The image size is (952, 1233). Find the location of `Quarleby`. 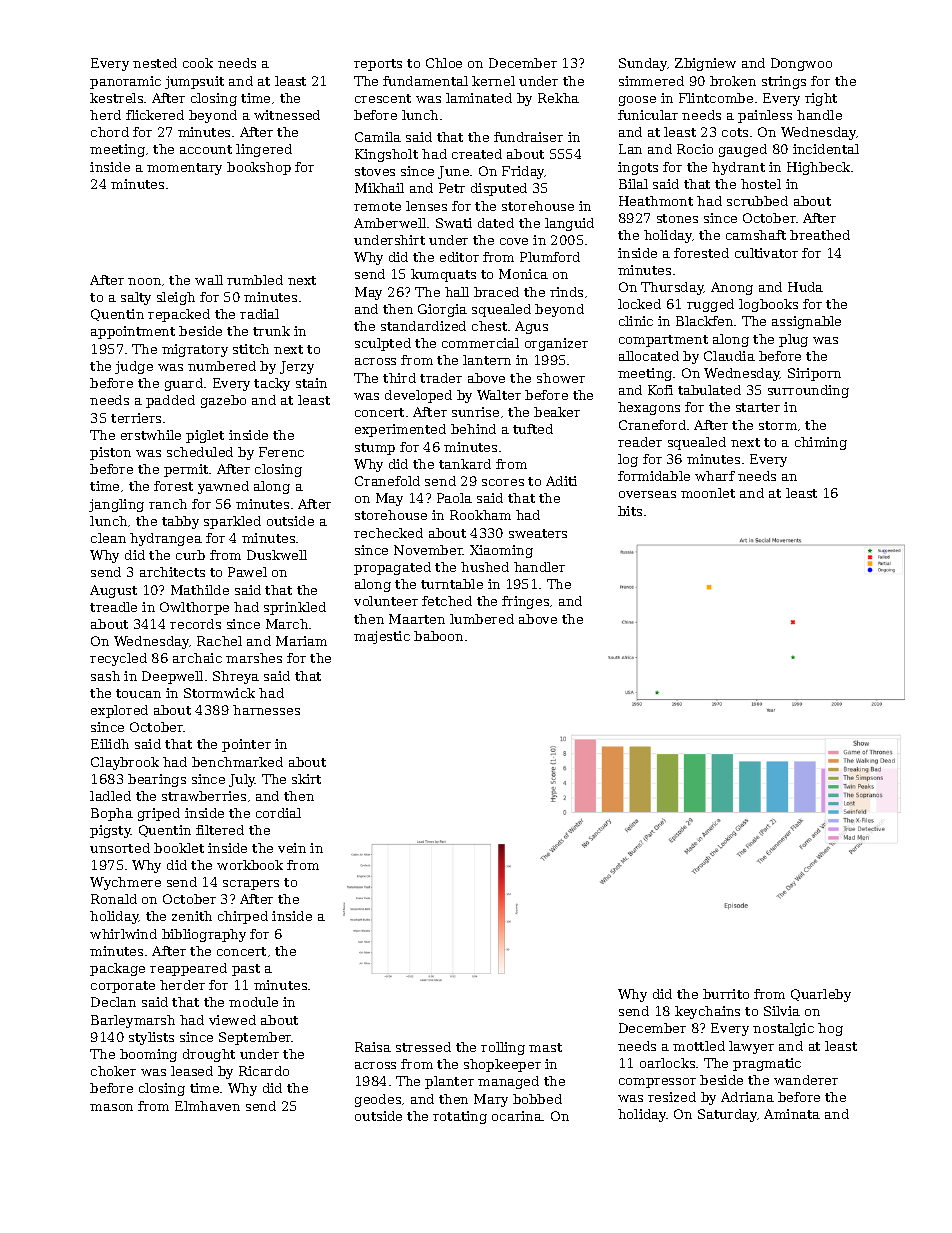

Quarleby is located at coordinates (821, 995).
